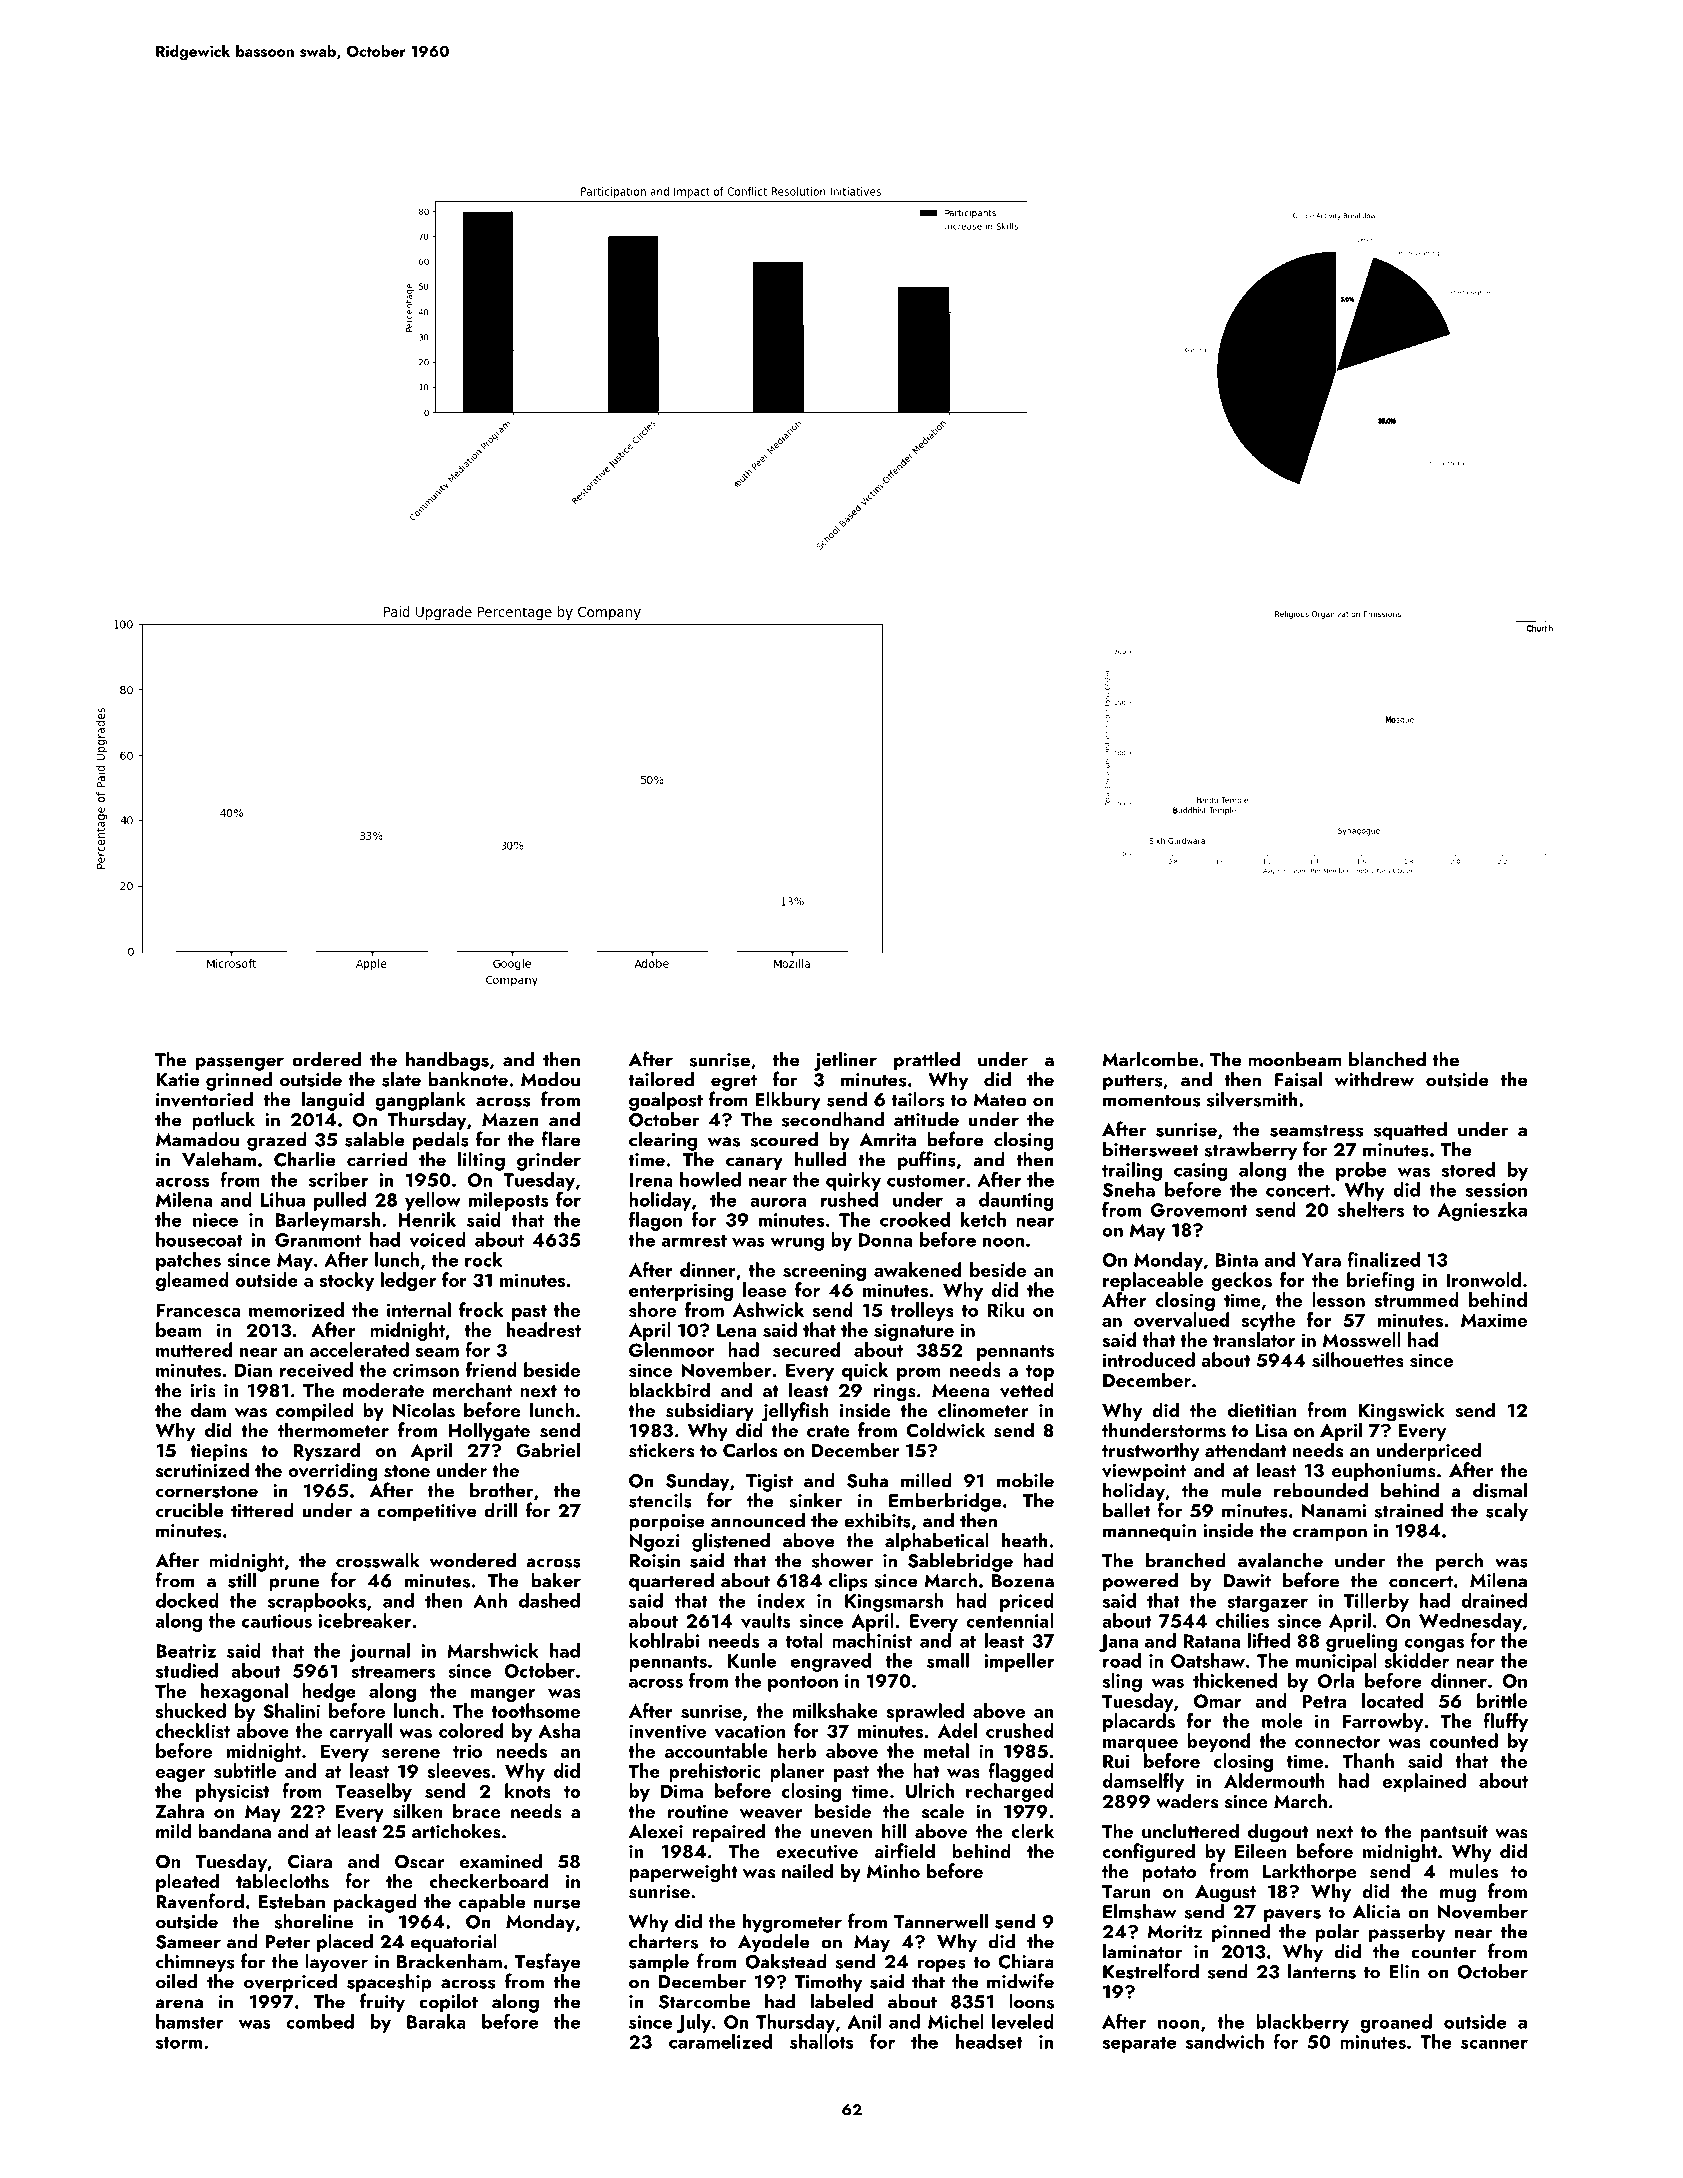  Describe the element at coordinates (1139, 2045) in the screenshot. I see `separate` at that location.
